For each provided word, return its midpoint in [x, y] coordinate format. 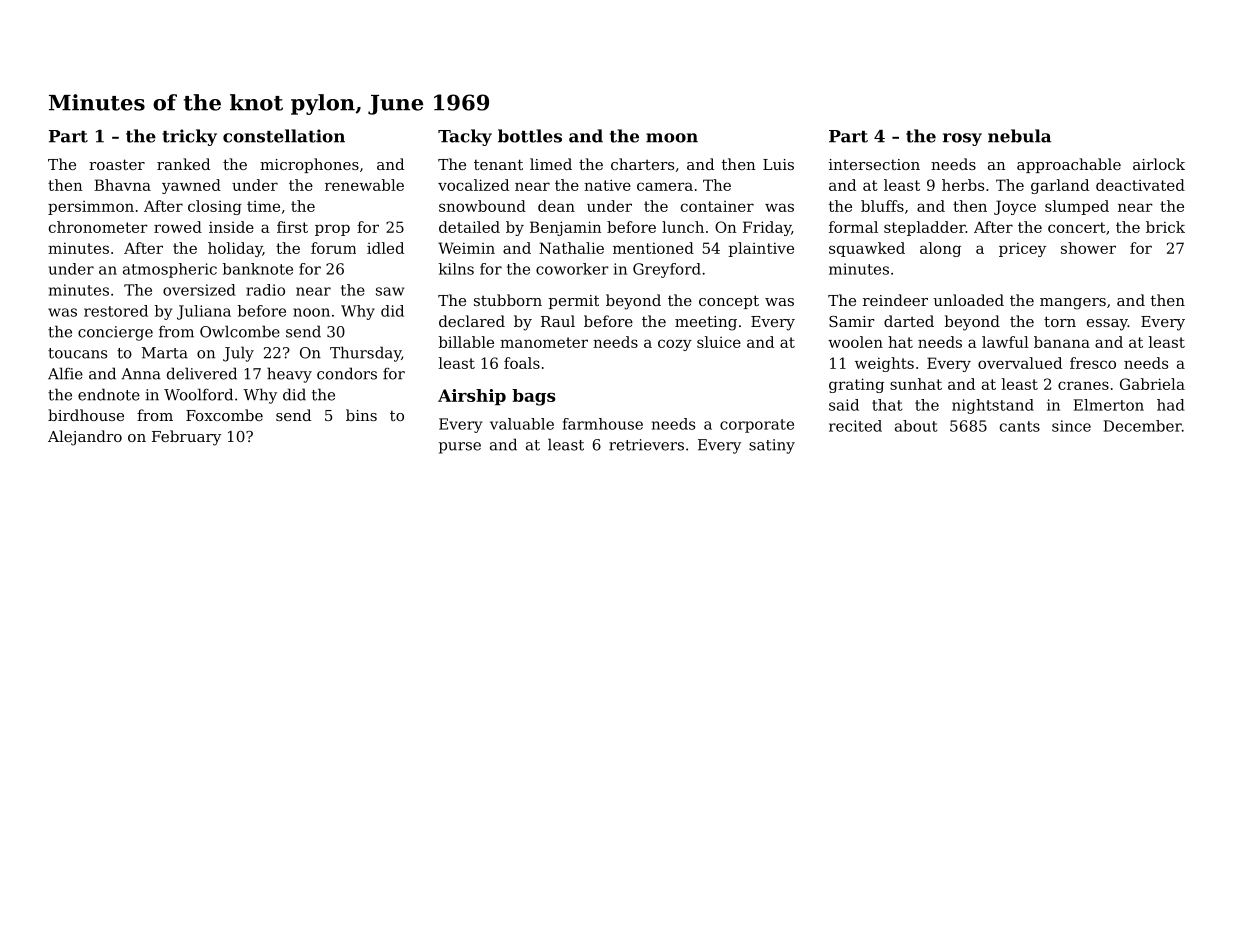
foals [522, 363]
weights [884, 364]
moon [672, 138]
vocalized [473, 185]
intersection [874, 164]
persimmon [91, 208]
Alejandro [85, 438]
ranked [183, 164]
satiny [772, 446]
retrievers [646, 445]
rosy [962, 139]
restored [116, 311]
